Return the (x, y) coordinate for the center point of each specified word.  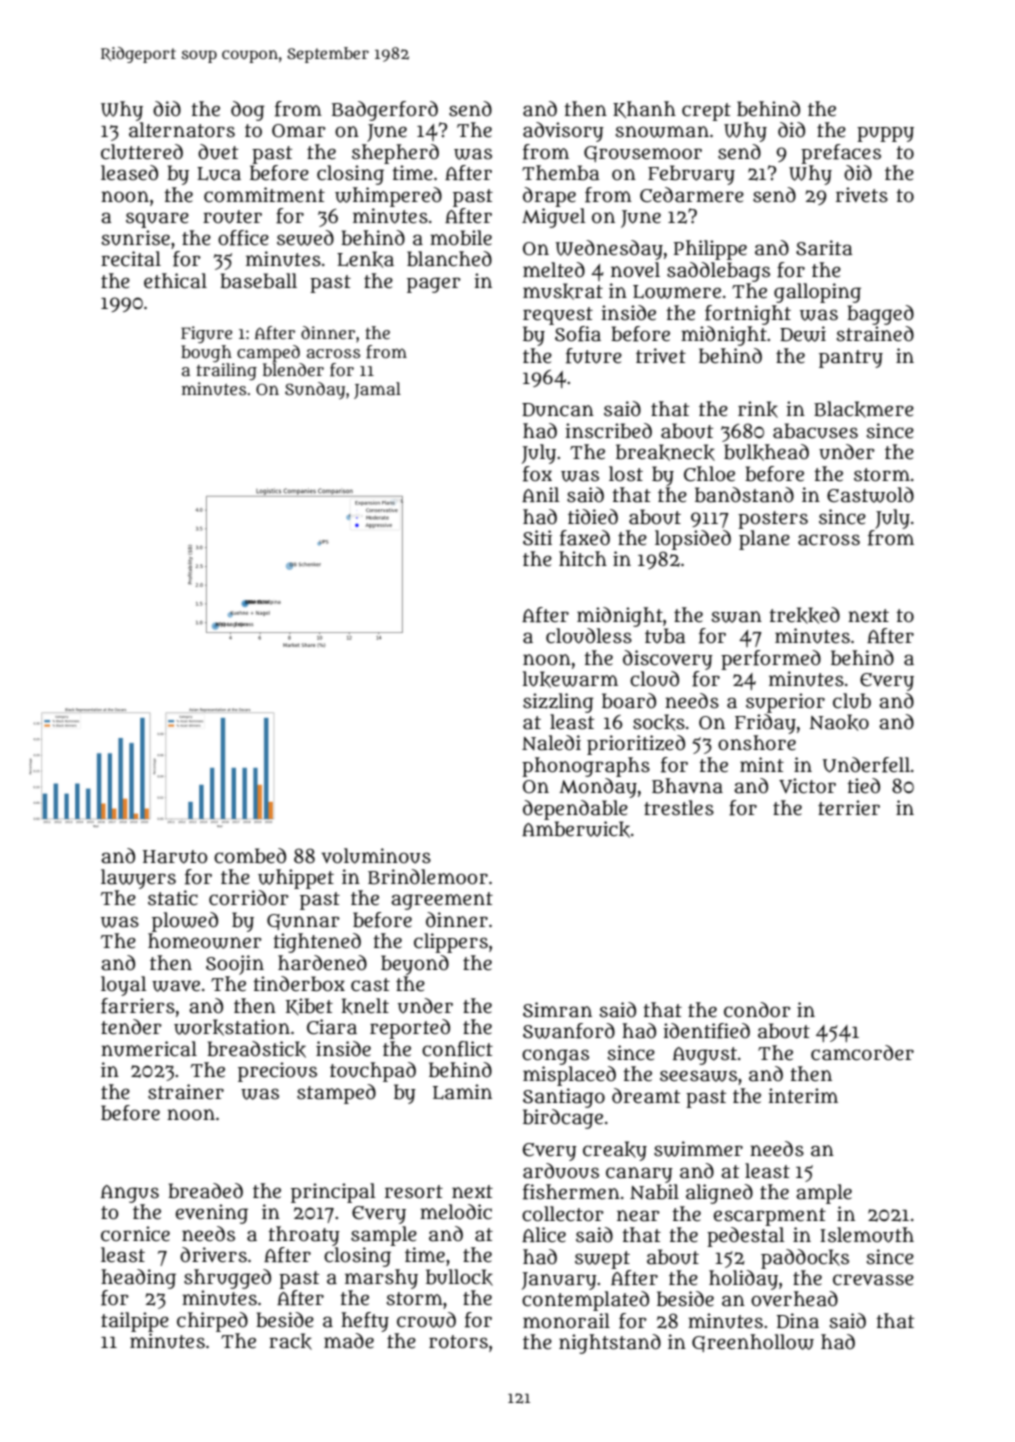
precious (277, 1072)
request (558, 316)
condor (757, 1010)
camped (268, 353)
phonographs (586, 767)
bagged (880, 315)
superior (785, 703)
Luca (219, 174)
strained (875, 334)
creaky (615, 1151)
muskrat (563, 291)
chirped (212, 1322)
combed (250, 856)
